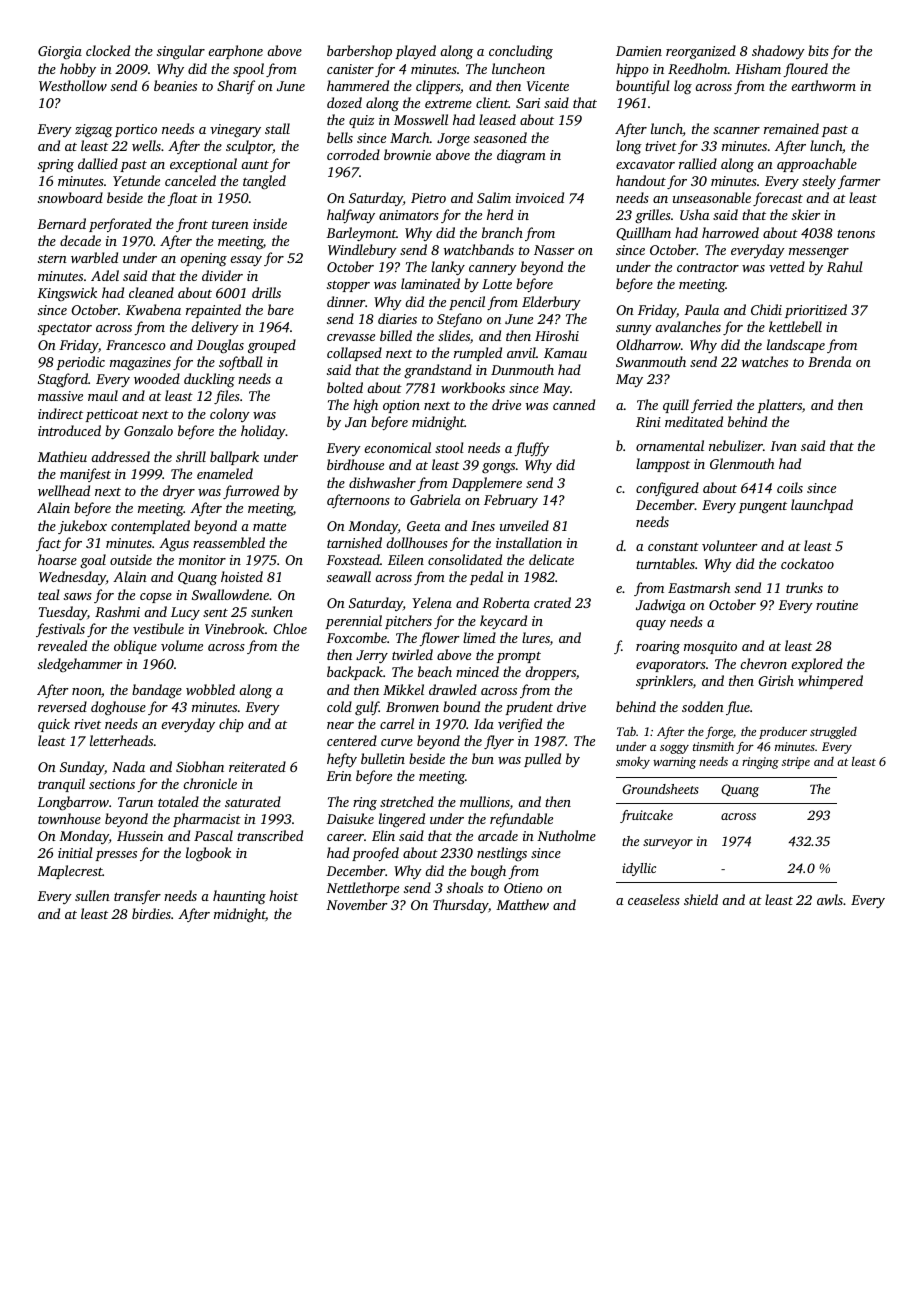 This image has width=924, height=1308. I want to click on delicate, so click(551, 559).
